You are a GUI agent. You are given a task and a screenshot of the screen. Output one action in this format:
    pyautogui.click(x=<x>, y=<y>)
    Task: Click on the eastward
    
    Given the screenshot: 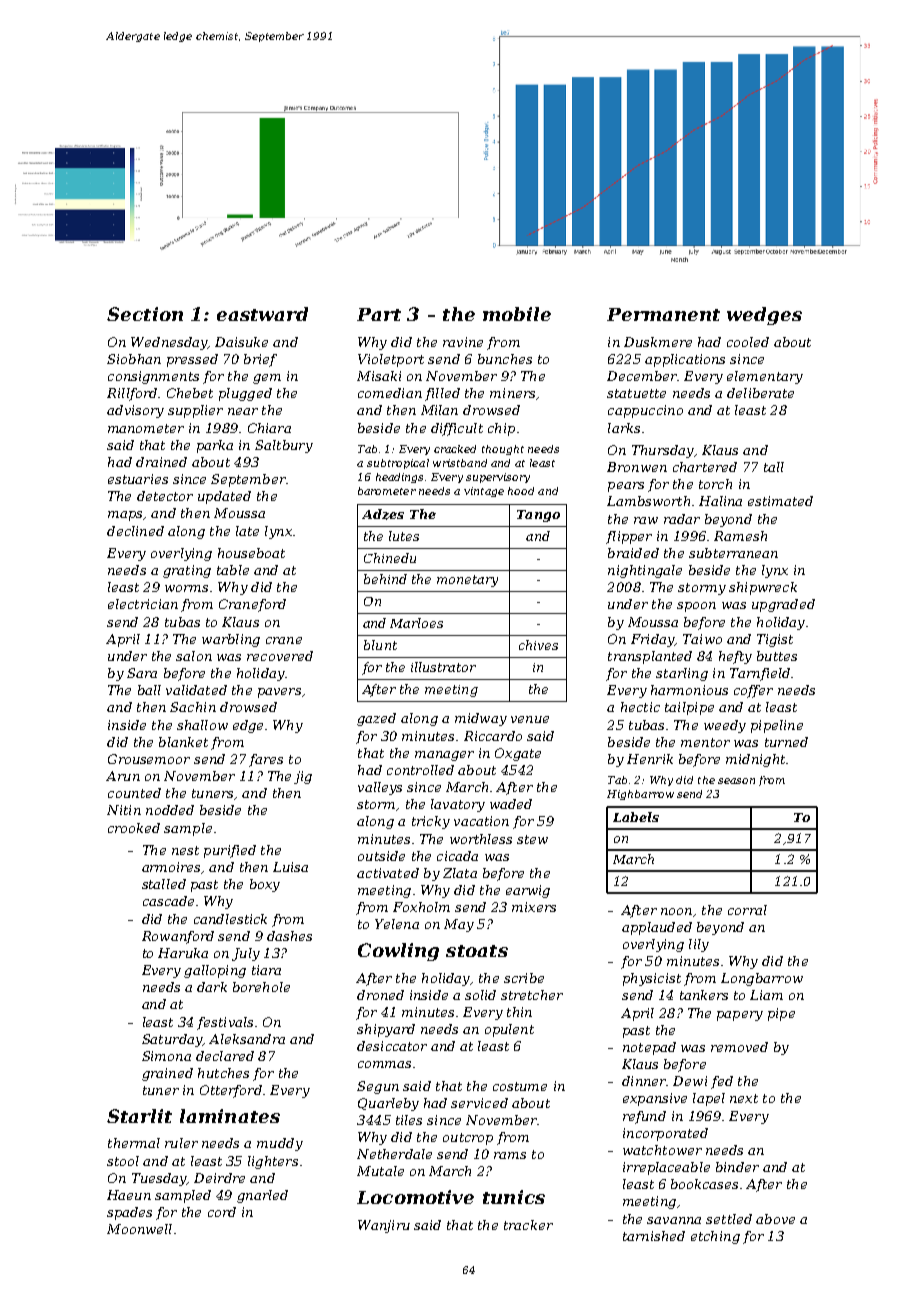 What is the action you would take?
    pyautogui.click(x=262, y=314)
